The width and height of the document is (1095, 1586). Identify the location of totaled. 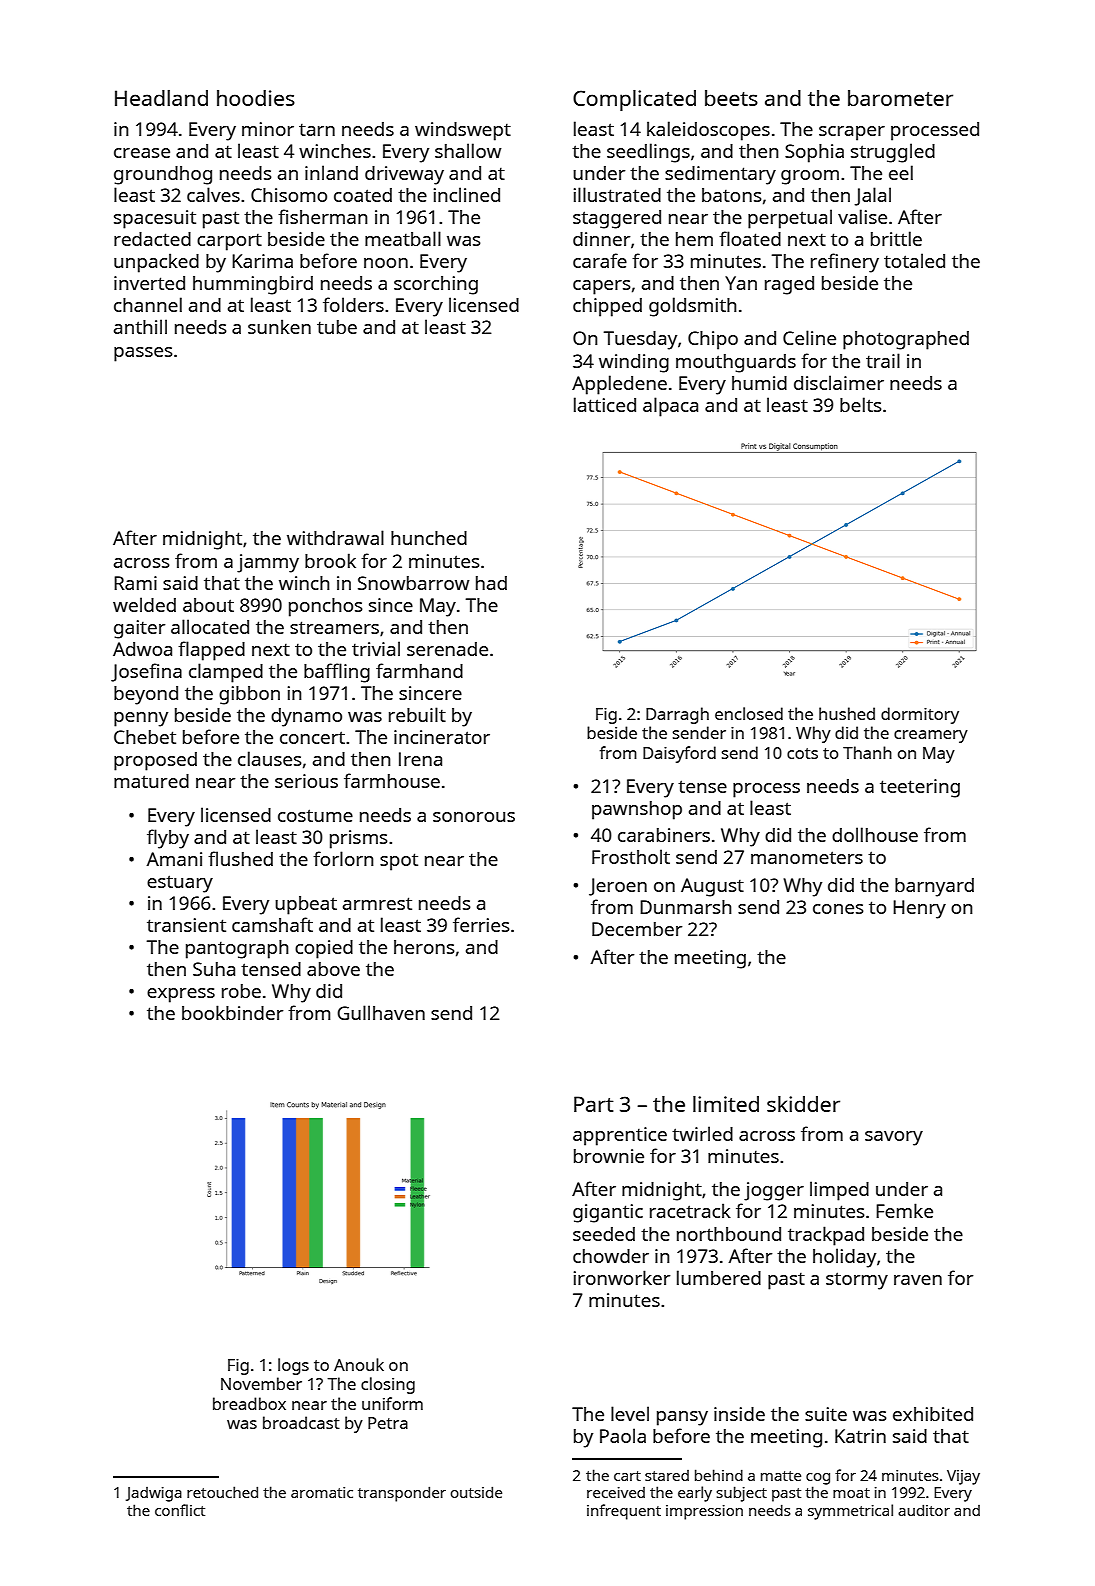
(914, 260).
